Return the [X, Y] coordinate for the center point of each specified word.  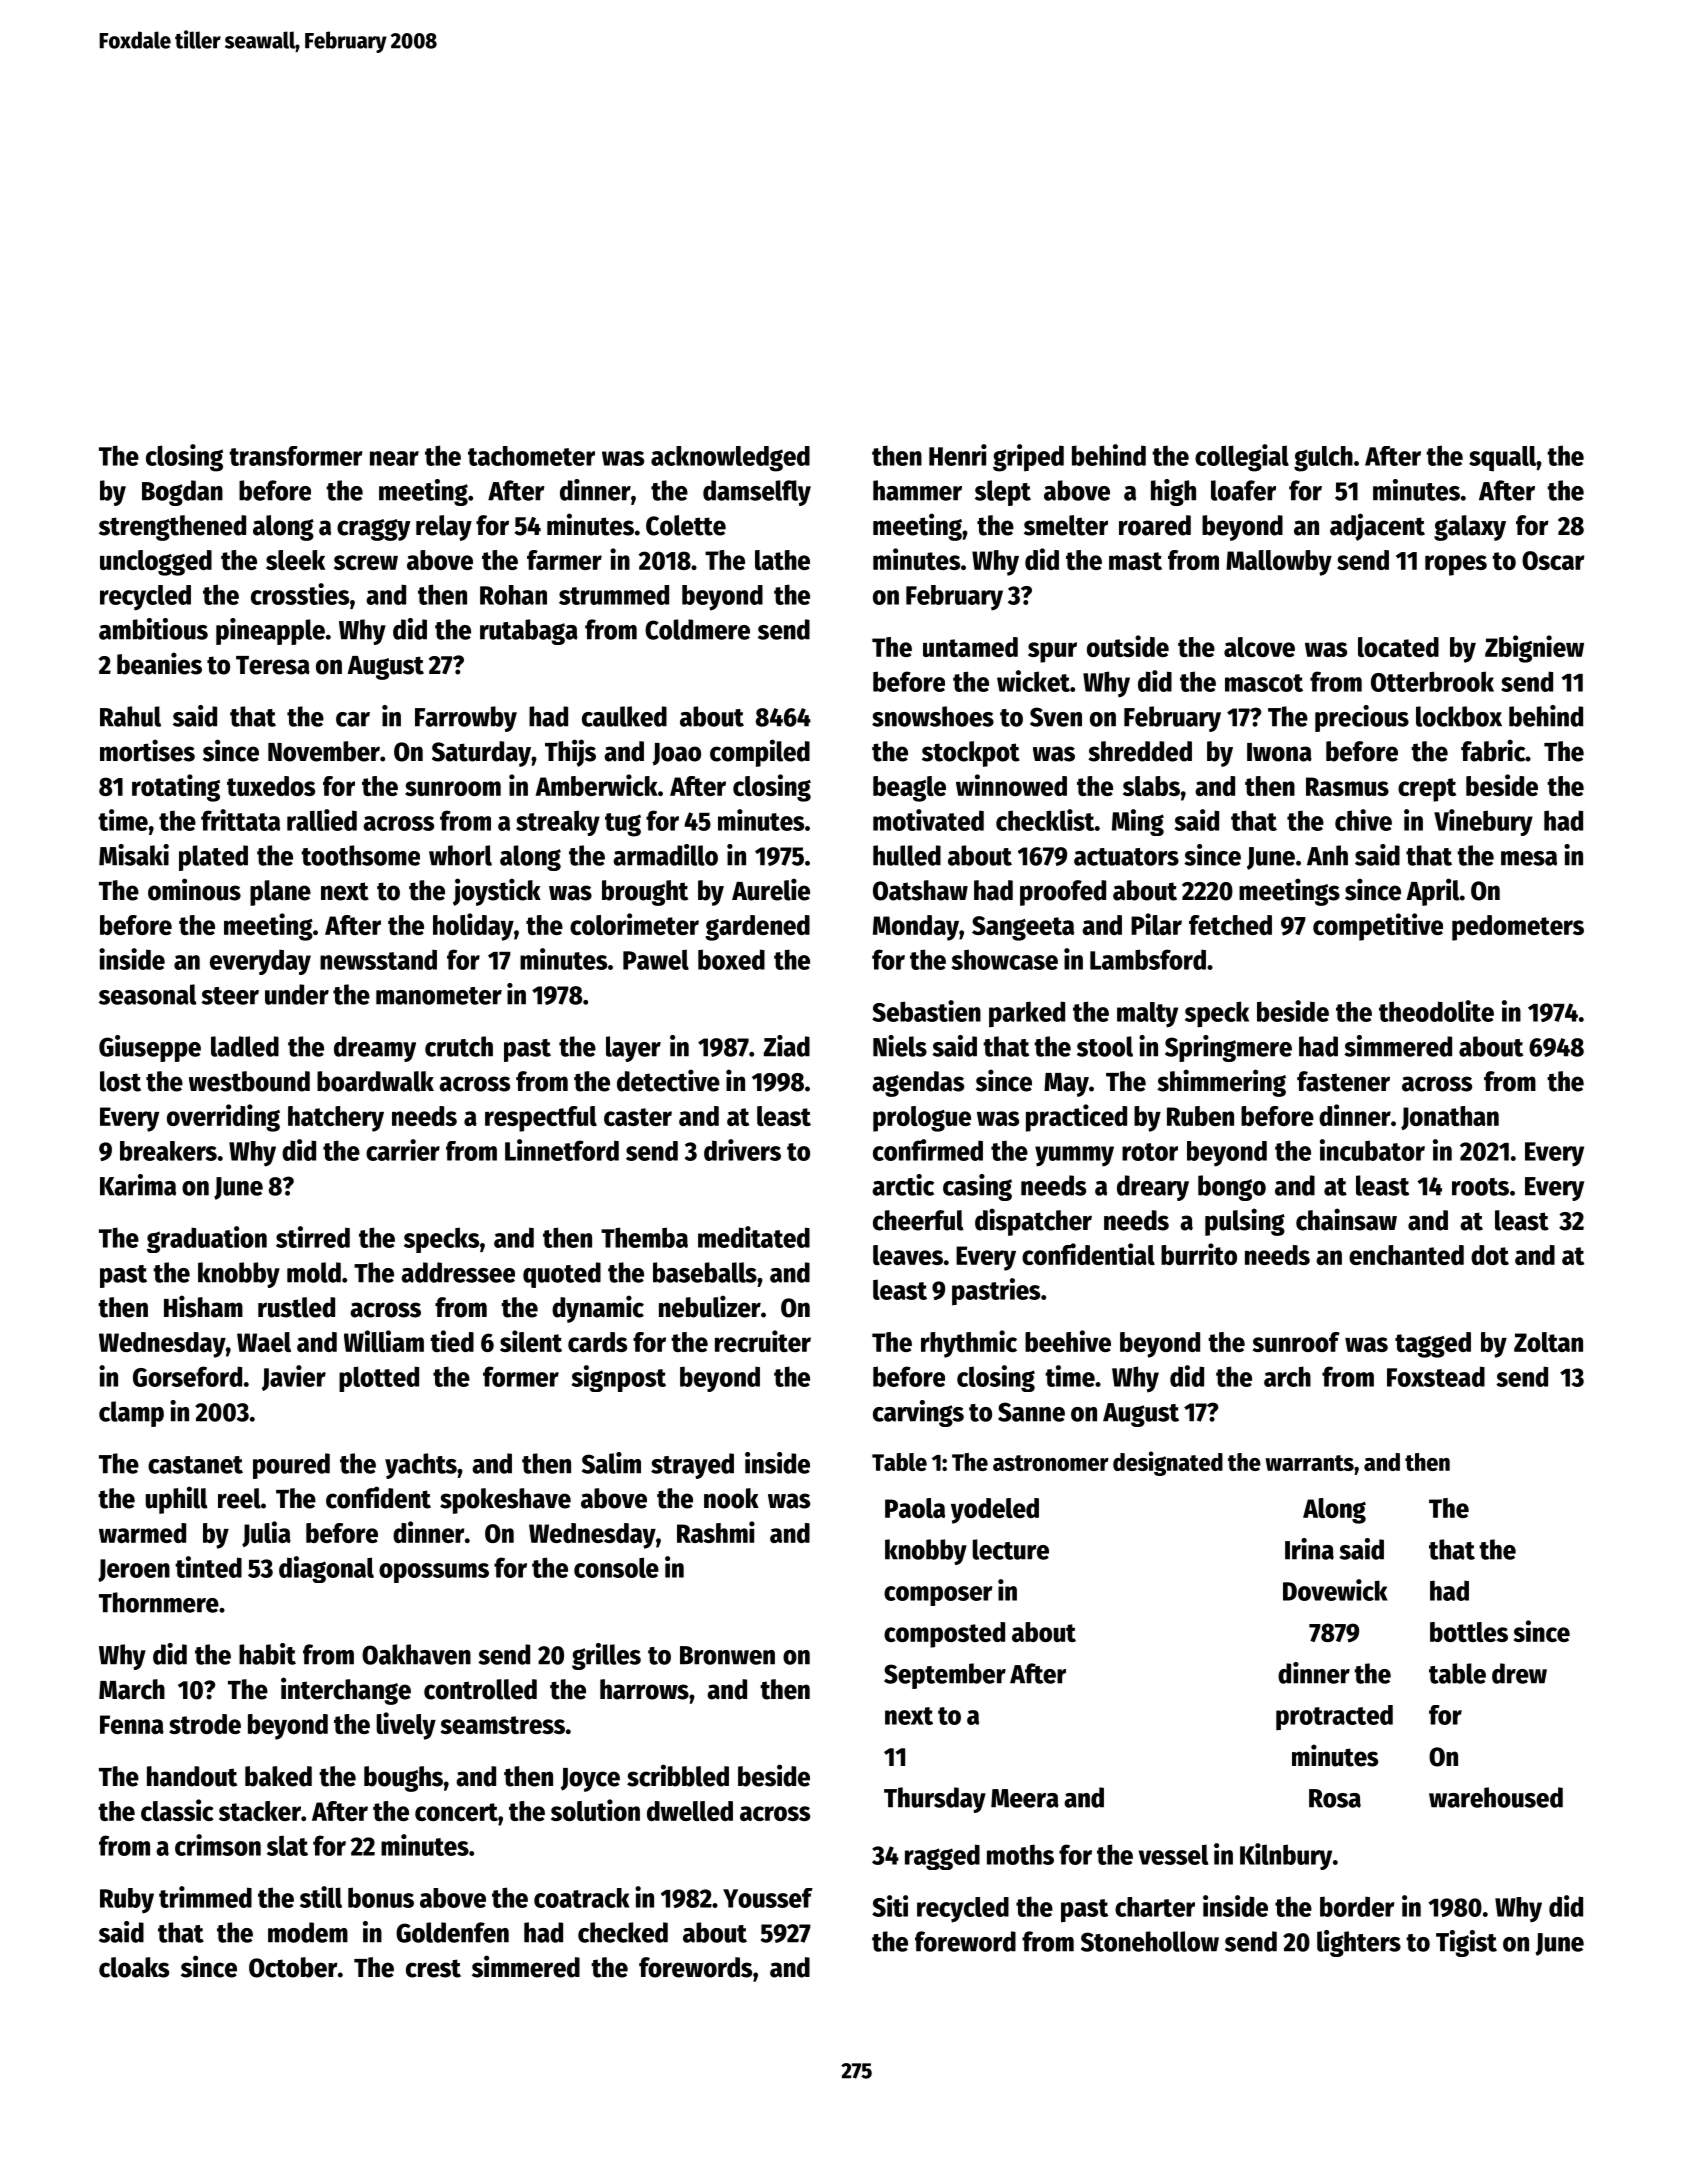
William [384, 1341]
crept [1427, 790]
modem [308, 1932]
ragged [942, 1857]
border [1357, 1906]
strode [205, 1724]
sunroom [453, 788]
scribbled [678, 1775]
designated [1168, 1463]
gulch [1323, 459]
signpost [618, 1378]
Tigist [1466, 1943]
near [394, 458]
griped [1028, 458]
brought [645, 893]
